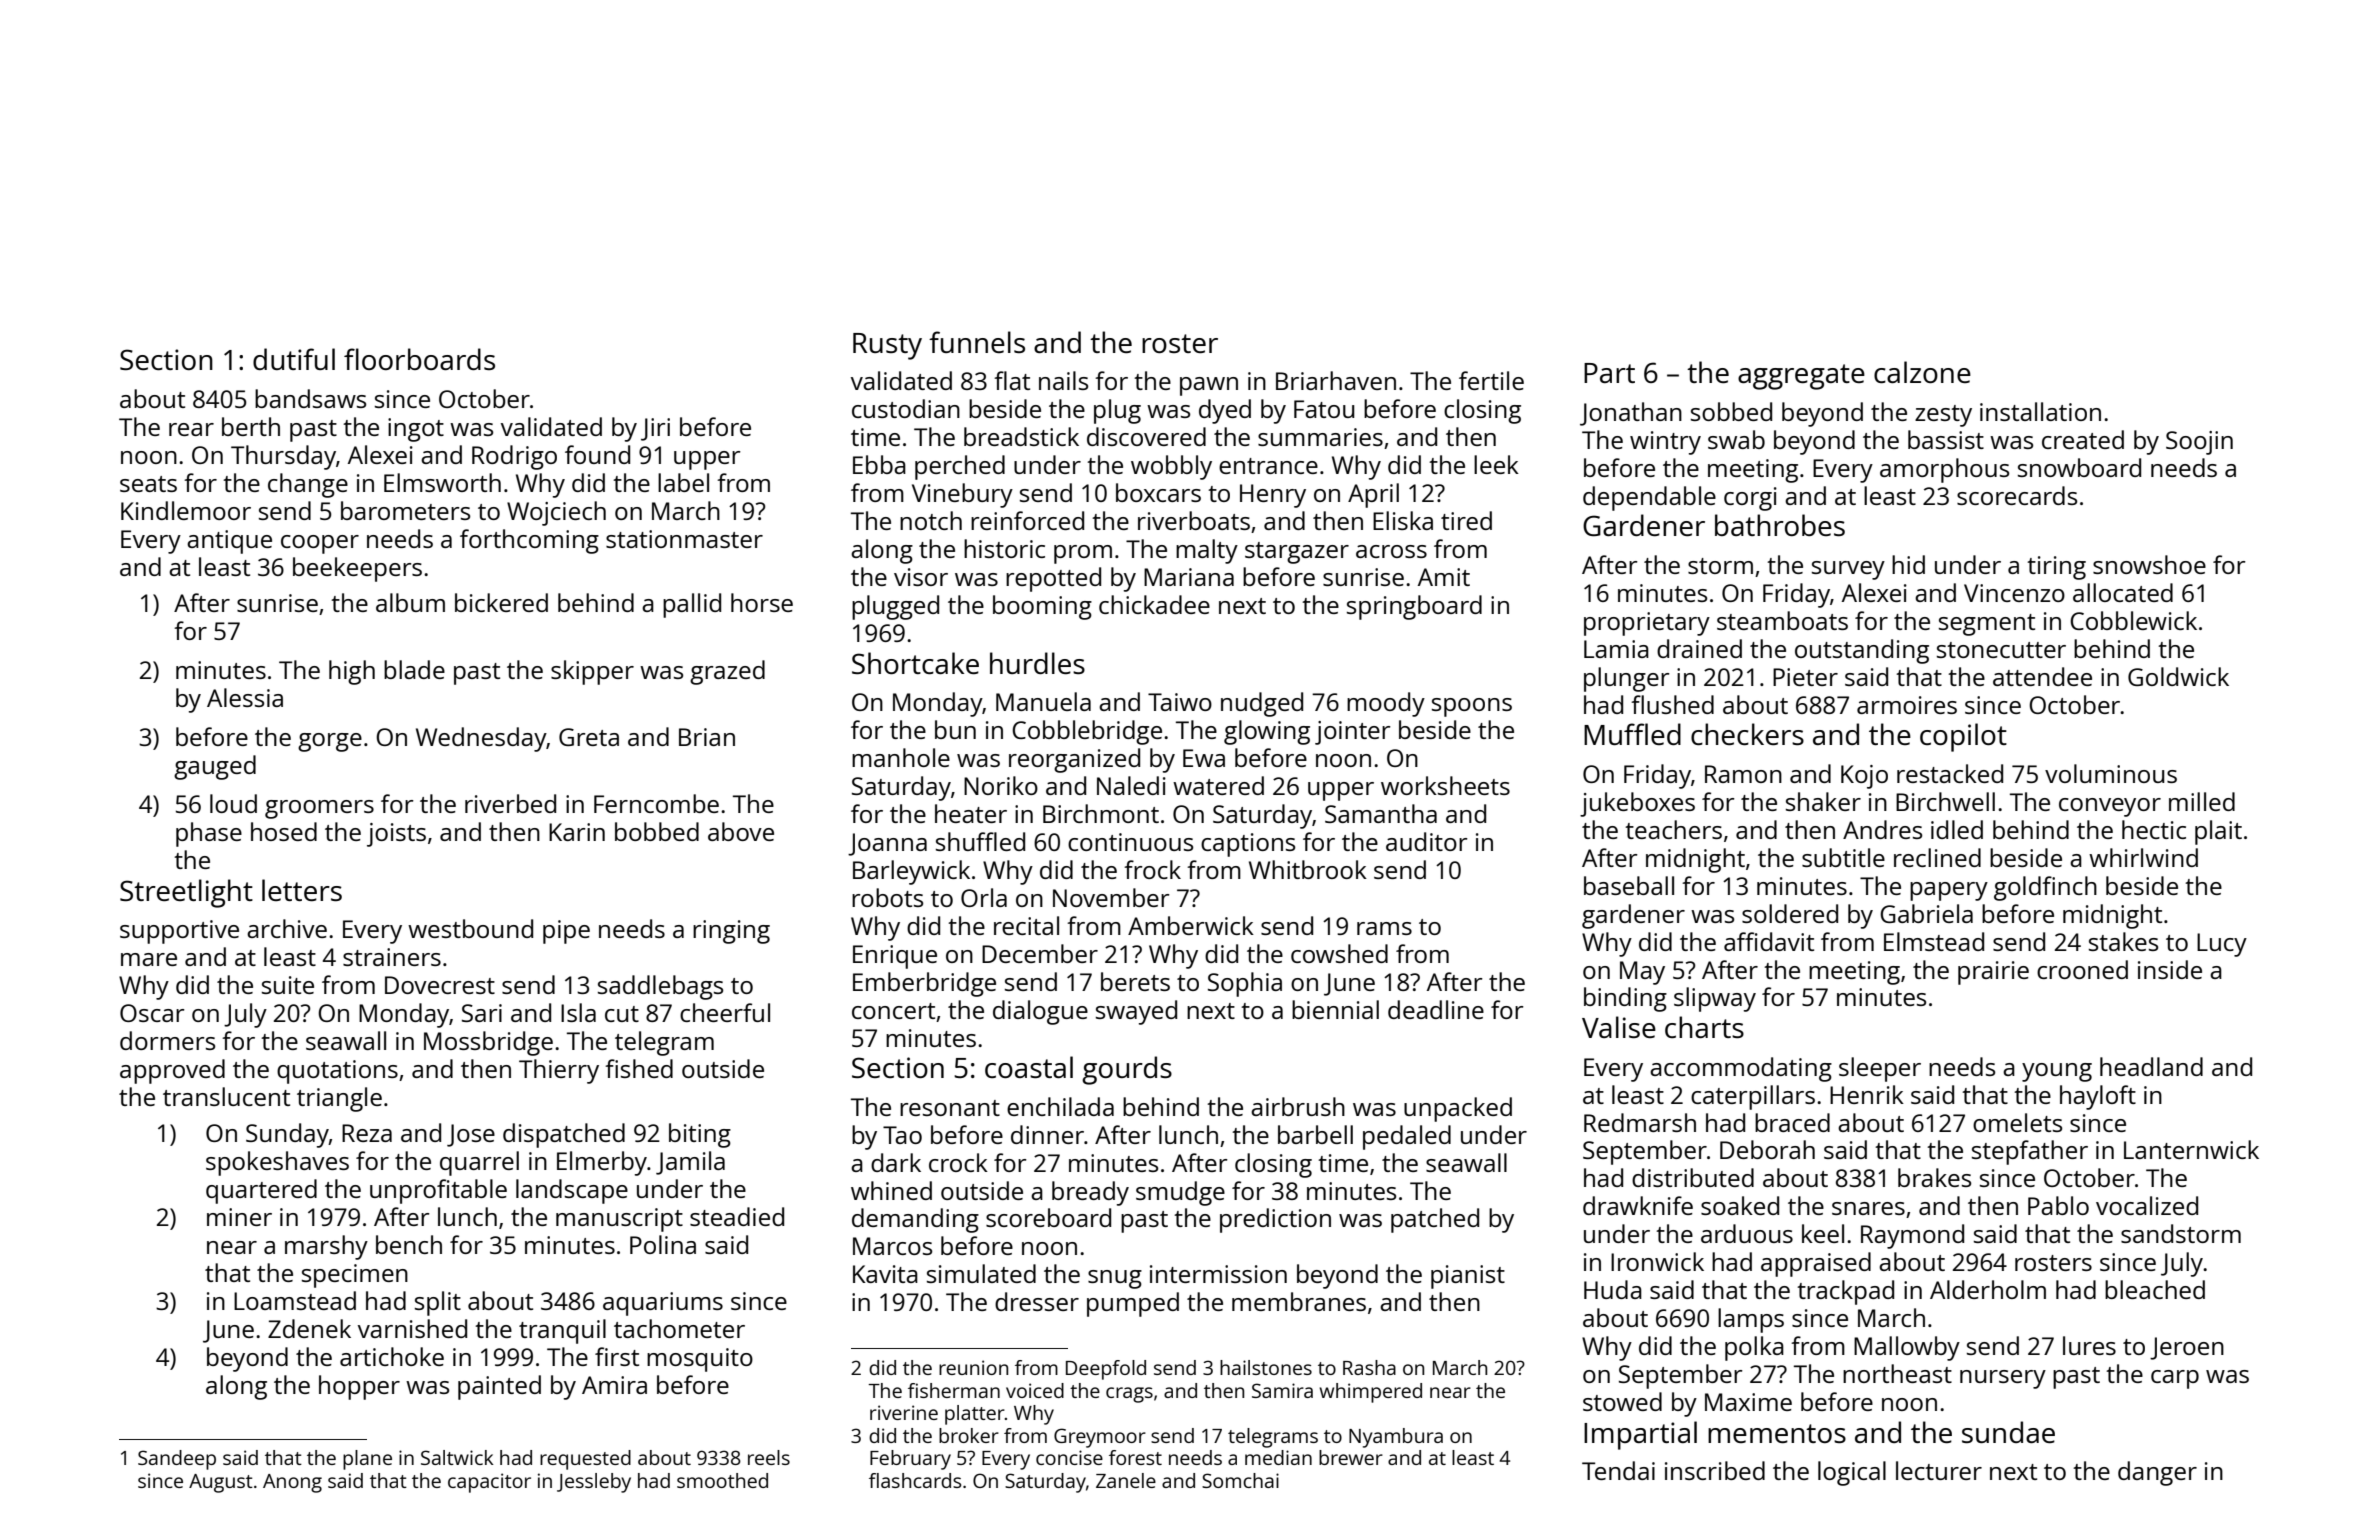  I want to click on Karin, so click(577, 832).
